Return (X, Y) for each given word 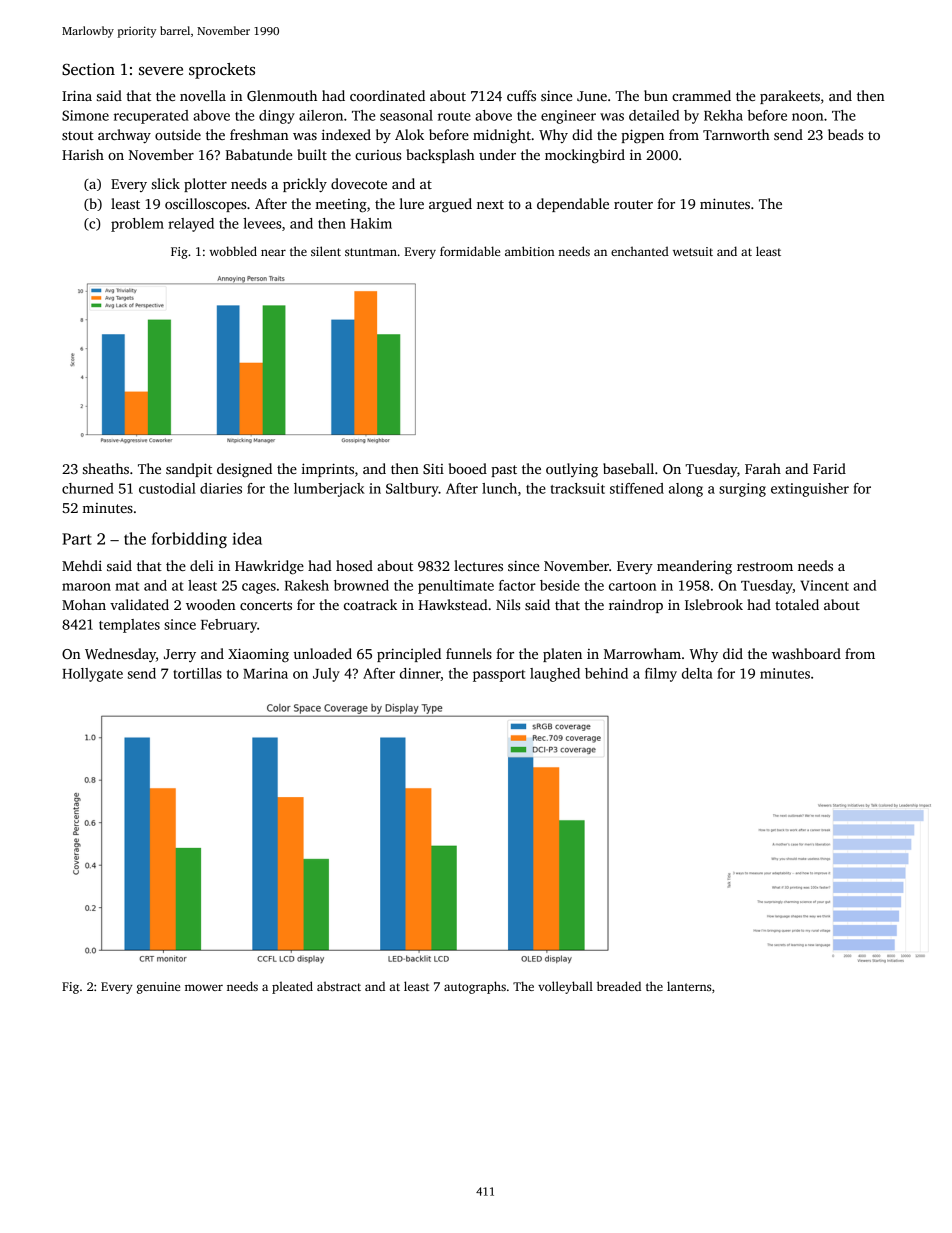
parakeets (790, 97)
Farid (829, 468)
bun (656, 95)
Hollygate (92, 675)
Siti (433, 468)
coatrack (370, 604)
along (686, 490)
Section (88, 69)
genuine (158, 988)
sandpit (189, 470)
